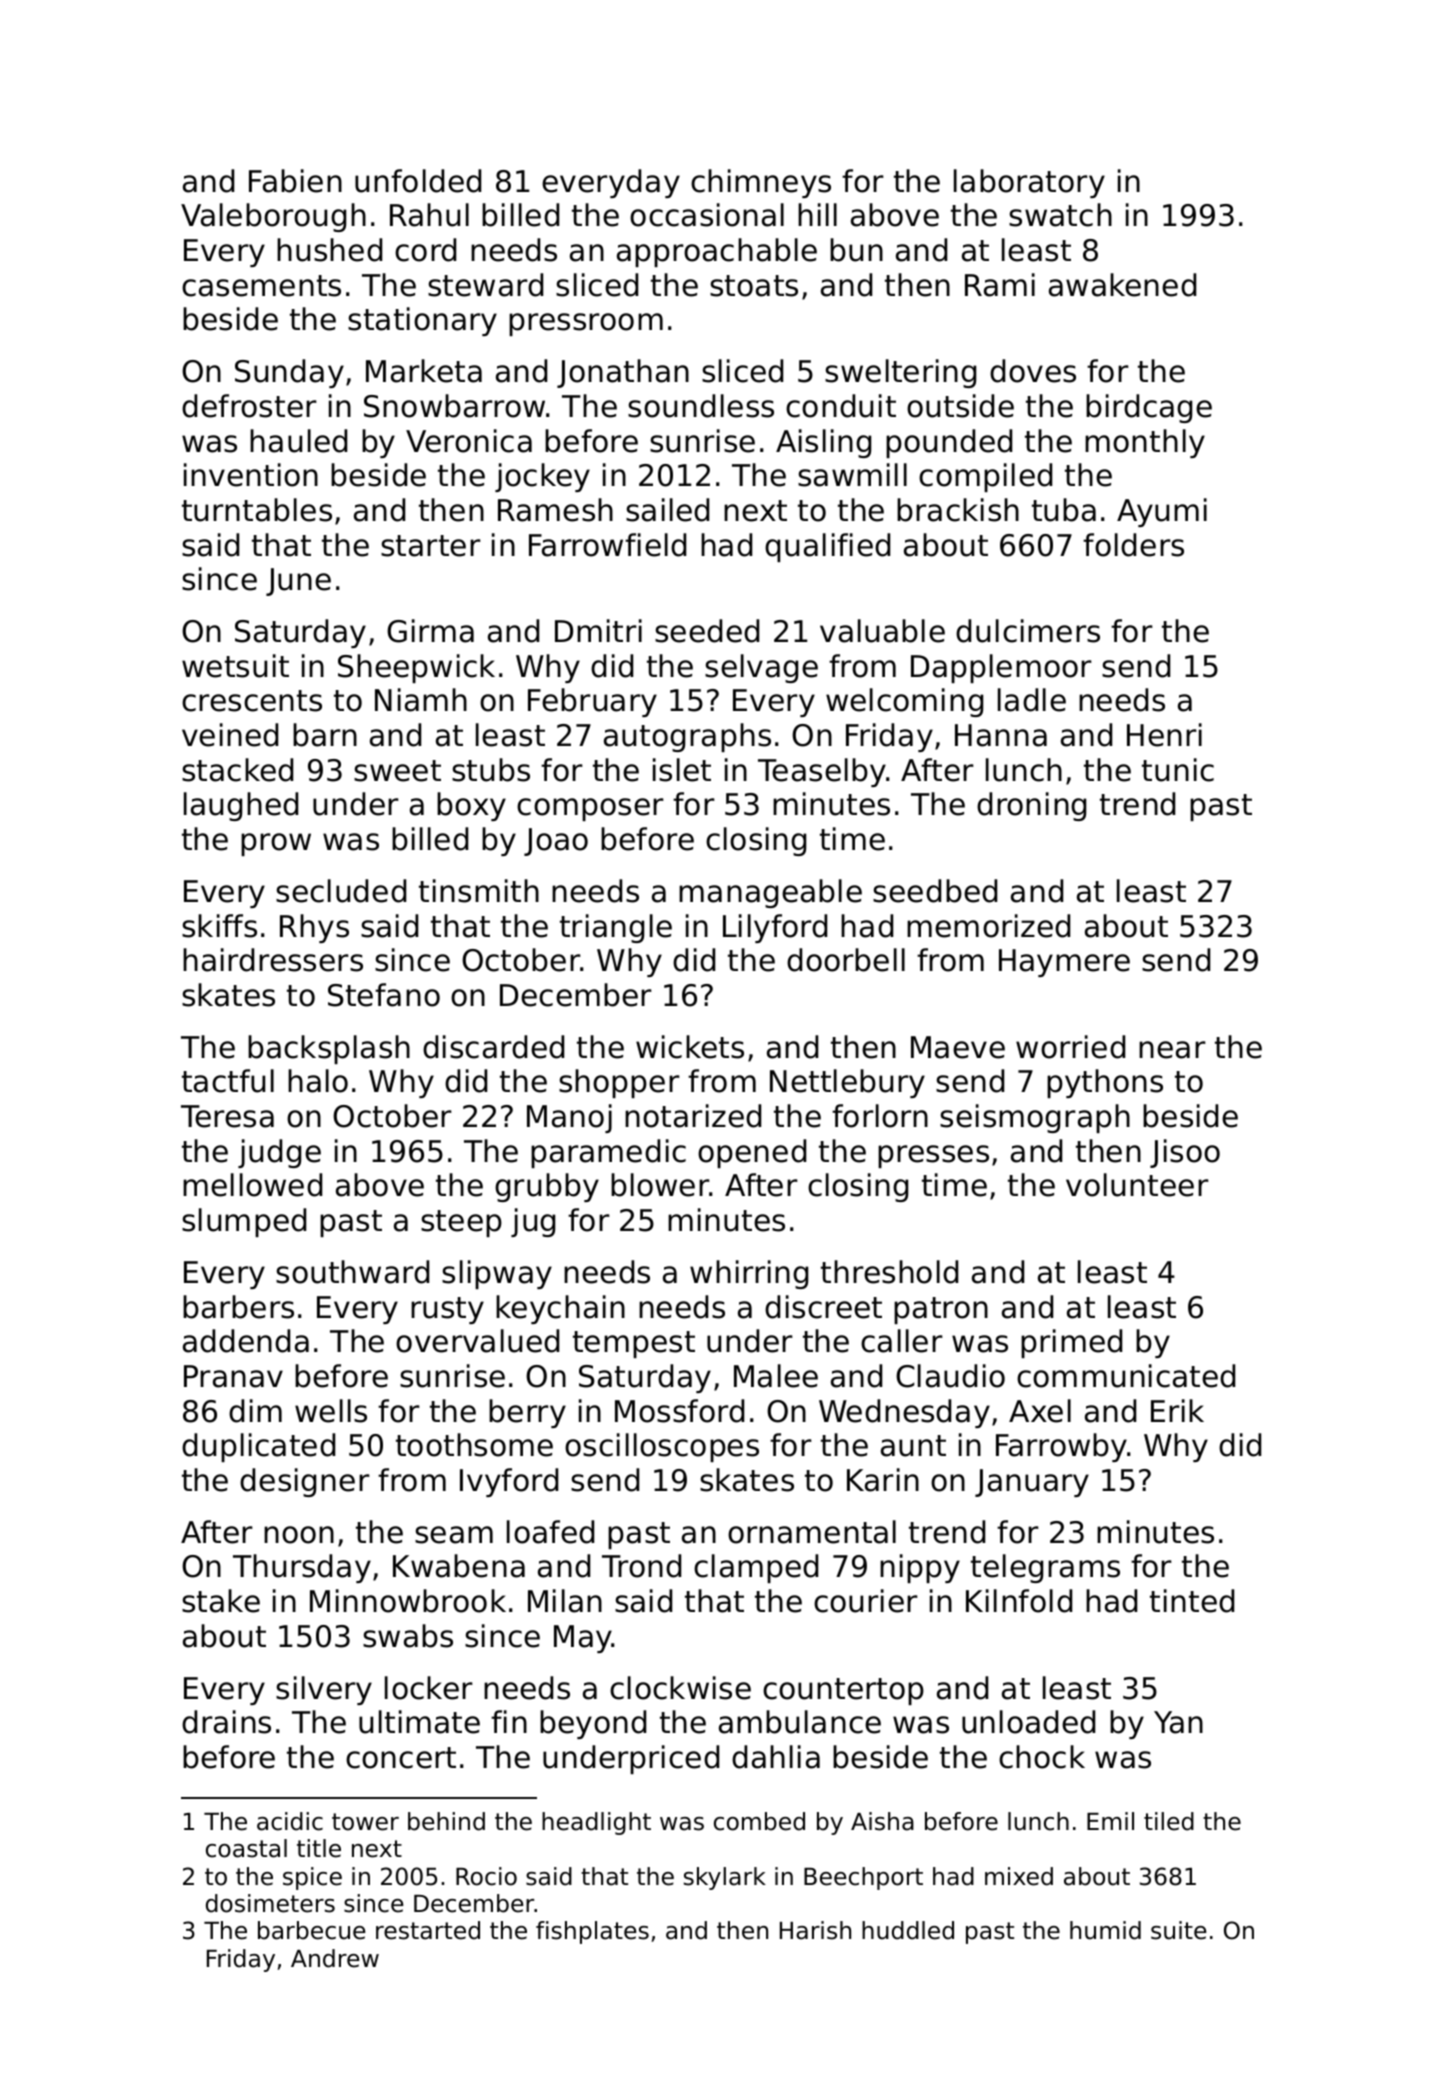 This screenshot has width=1450, height=2100. Describe the element at coordinates (295, 181) in the screenshot. I see `Fabien` at that location.
